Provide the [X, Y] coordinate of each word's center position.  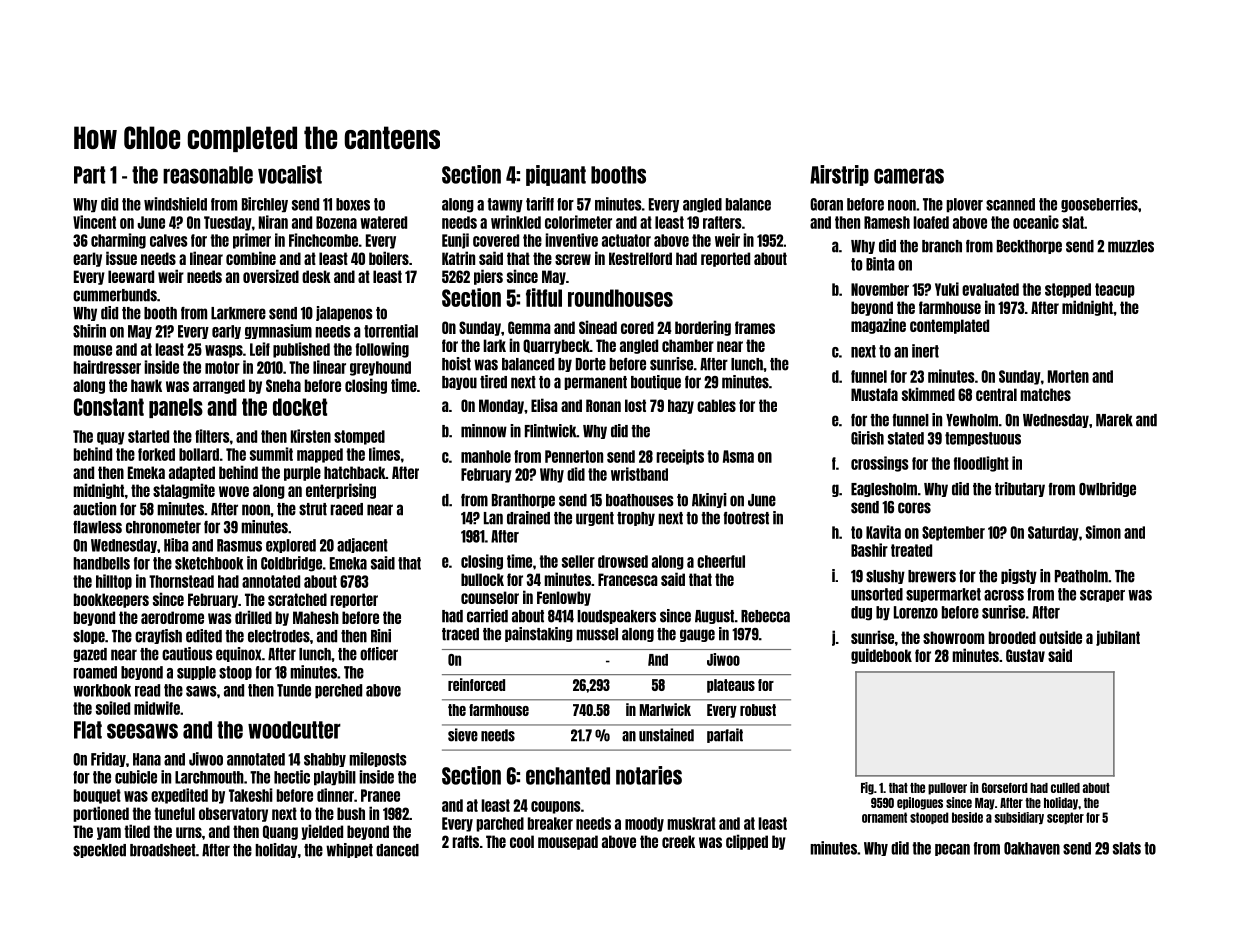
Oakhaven [1032, 848]
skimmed [928, 394]
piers [488, 277]
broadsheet [163, 850]
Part [89, 175]
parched [500, 824]
